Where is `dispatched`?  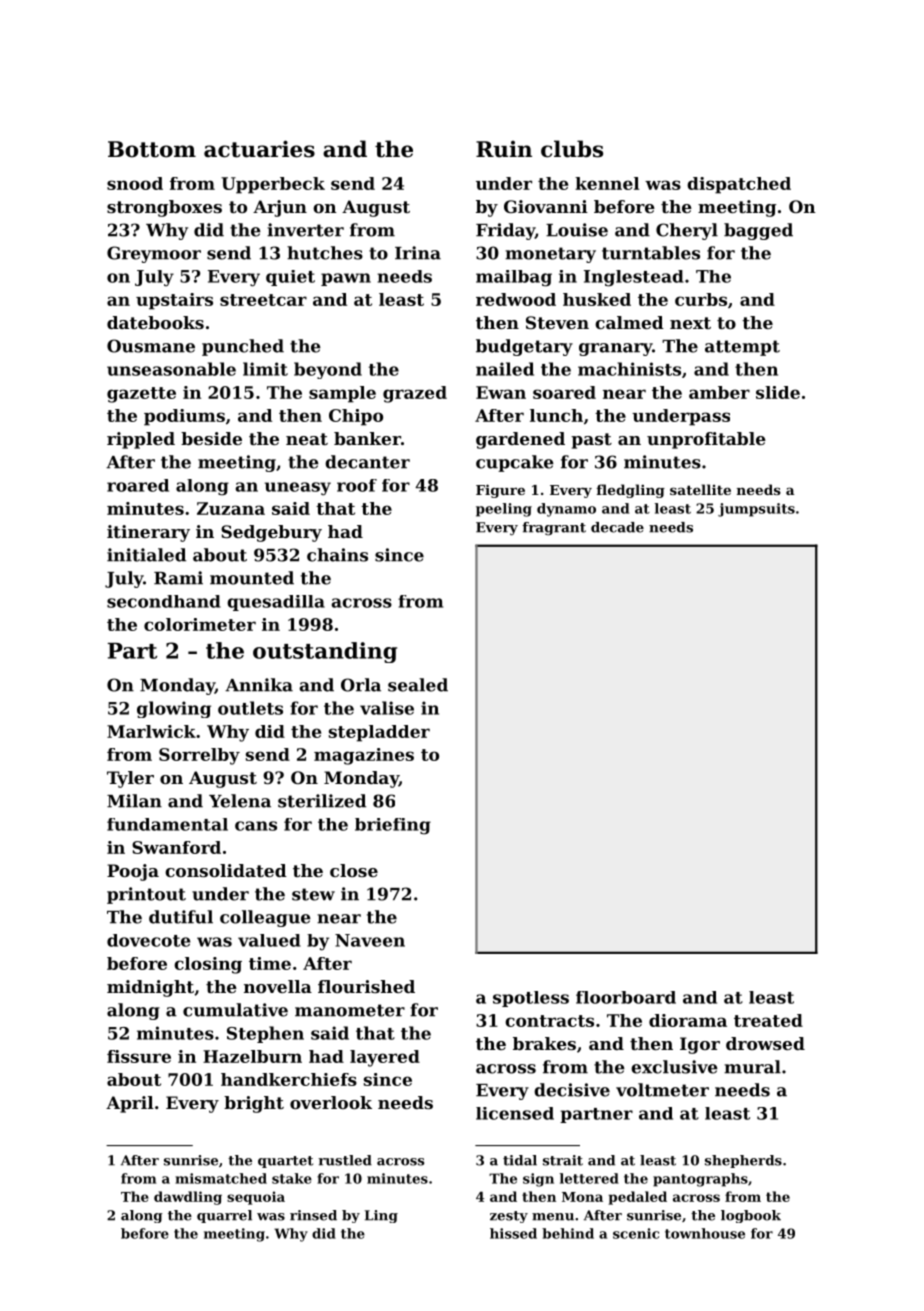 dispatched is located at coordinates (739, 185).
